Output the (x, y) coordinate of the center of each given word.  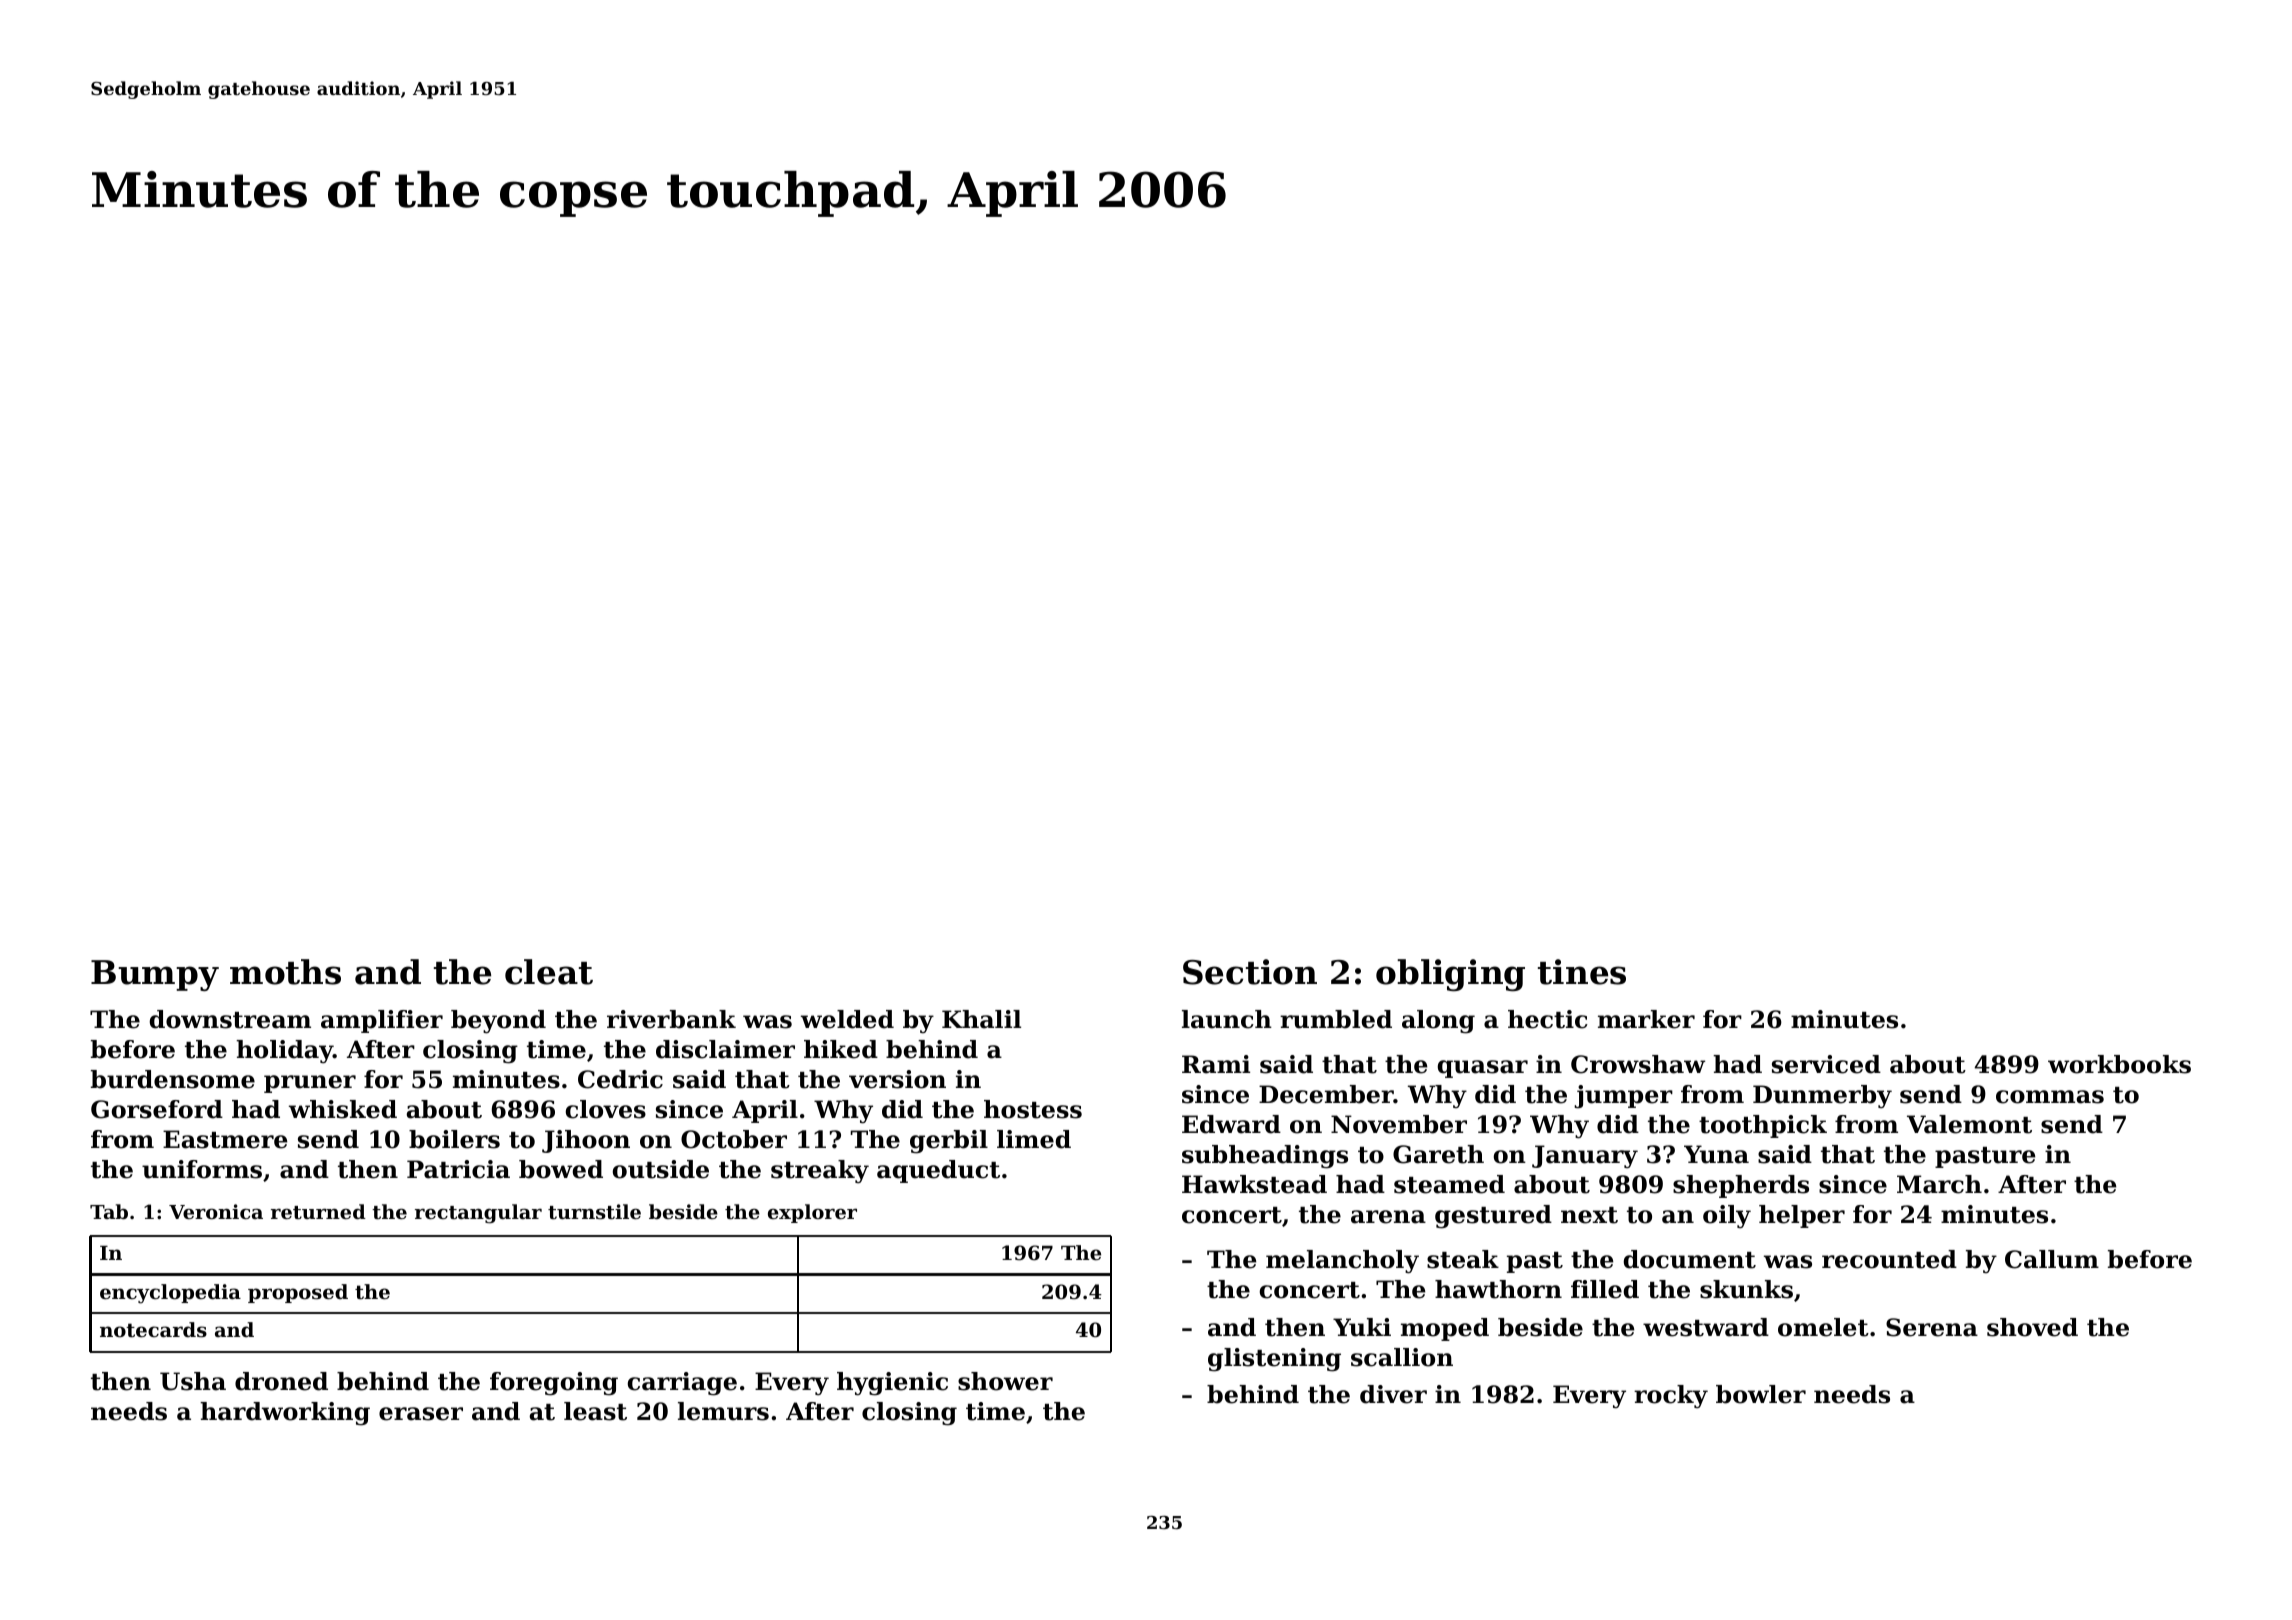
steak (1463, 1259)
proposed (298, 1293)
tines (1582, 972)
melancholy (1342, 1262)
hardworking (285, 1414)
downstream (230, 1019)
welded (847, 1019)
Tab (109, 1211)
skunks (1746, 1289)
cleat (549, 972)
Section (1250, 972)
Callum (2052, 1259)
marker (1646, 1019)
